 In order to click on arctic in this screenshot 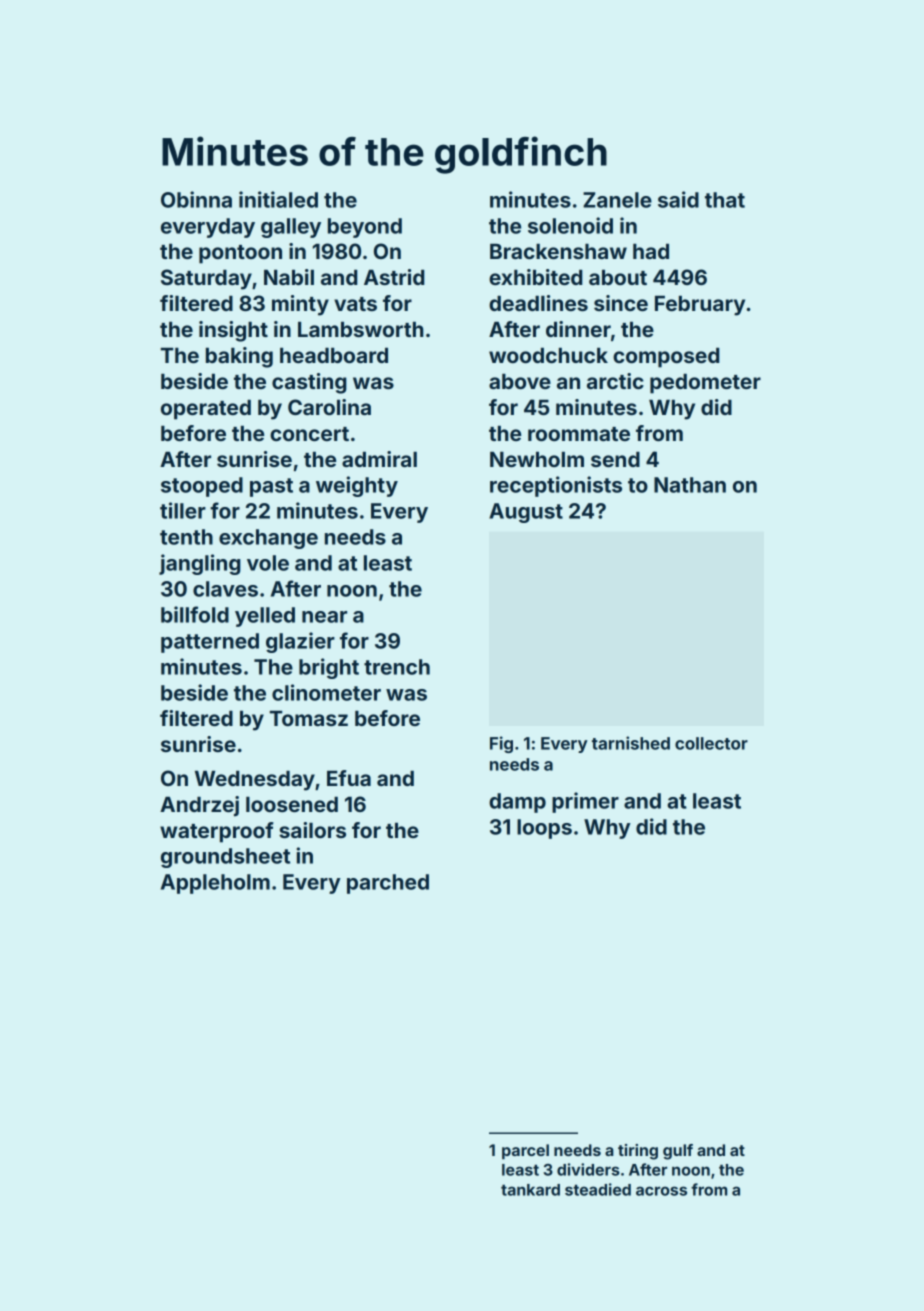, I will do `click(615, 381)`.
